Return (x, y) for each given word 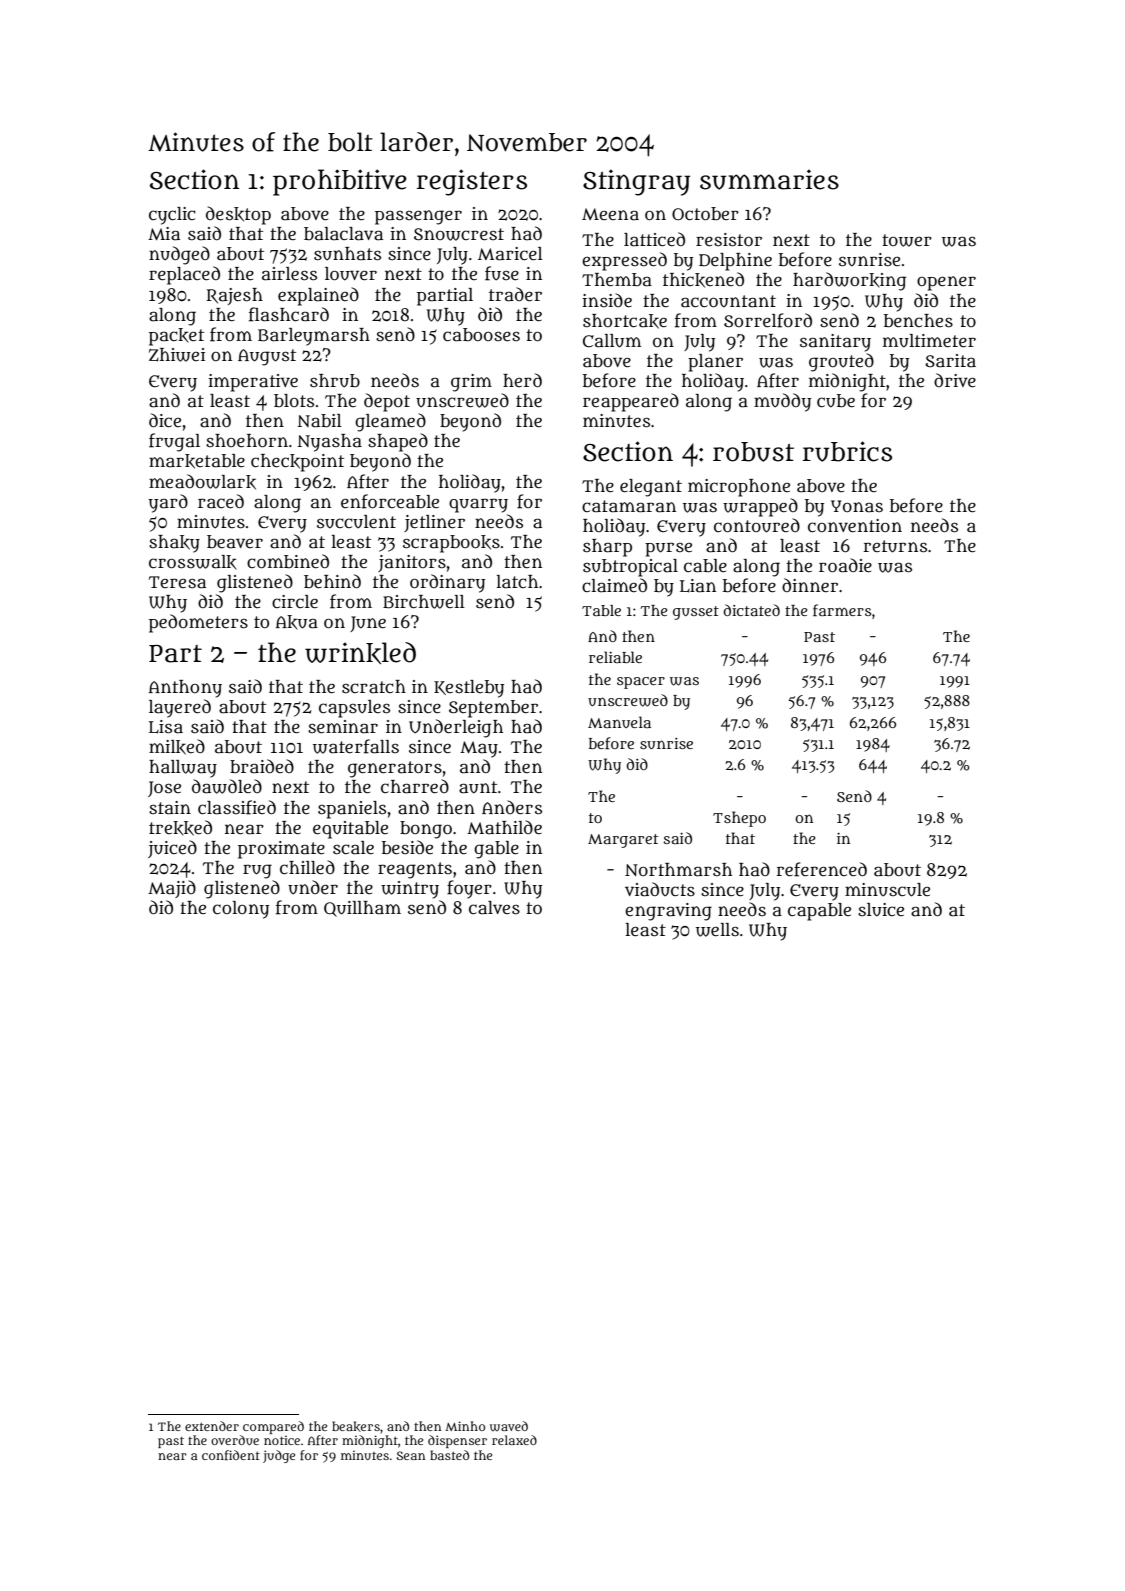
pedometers (198, 623)
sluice (881, 910)
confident (231, 1455)
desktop (238, 215)
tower (907, 240)
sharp (607, 548)
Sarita (950, 361)
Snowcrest (459, 234)
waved (509, 1426)
